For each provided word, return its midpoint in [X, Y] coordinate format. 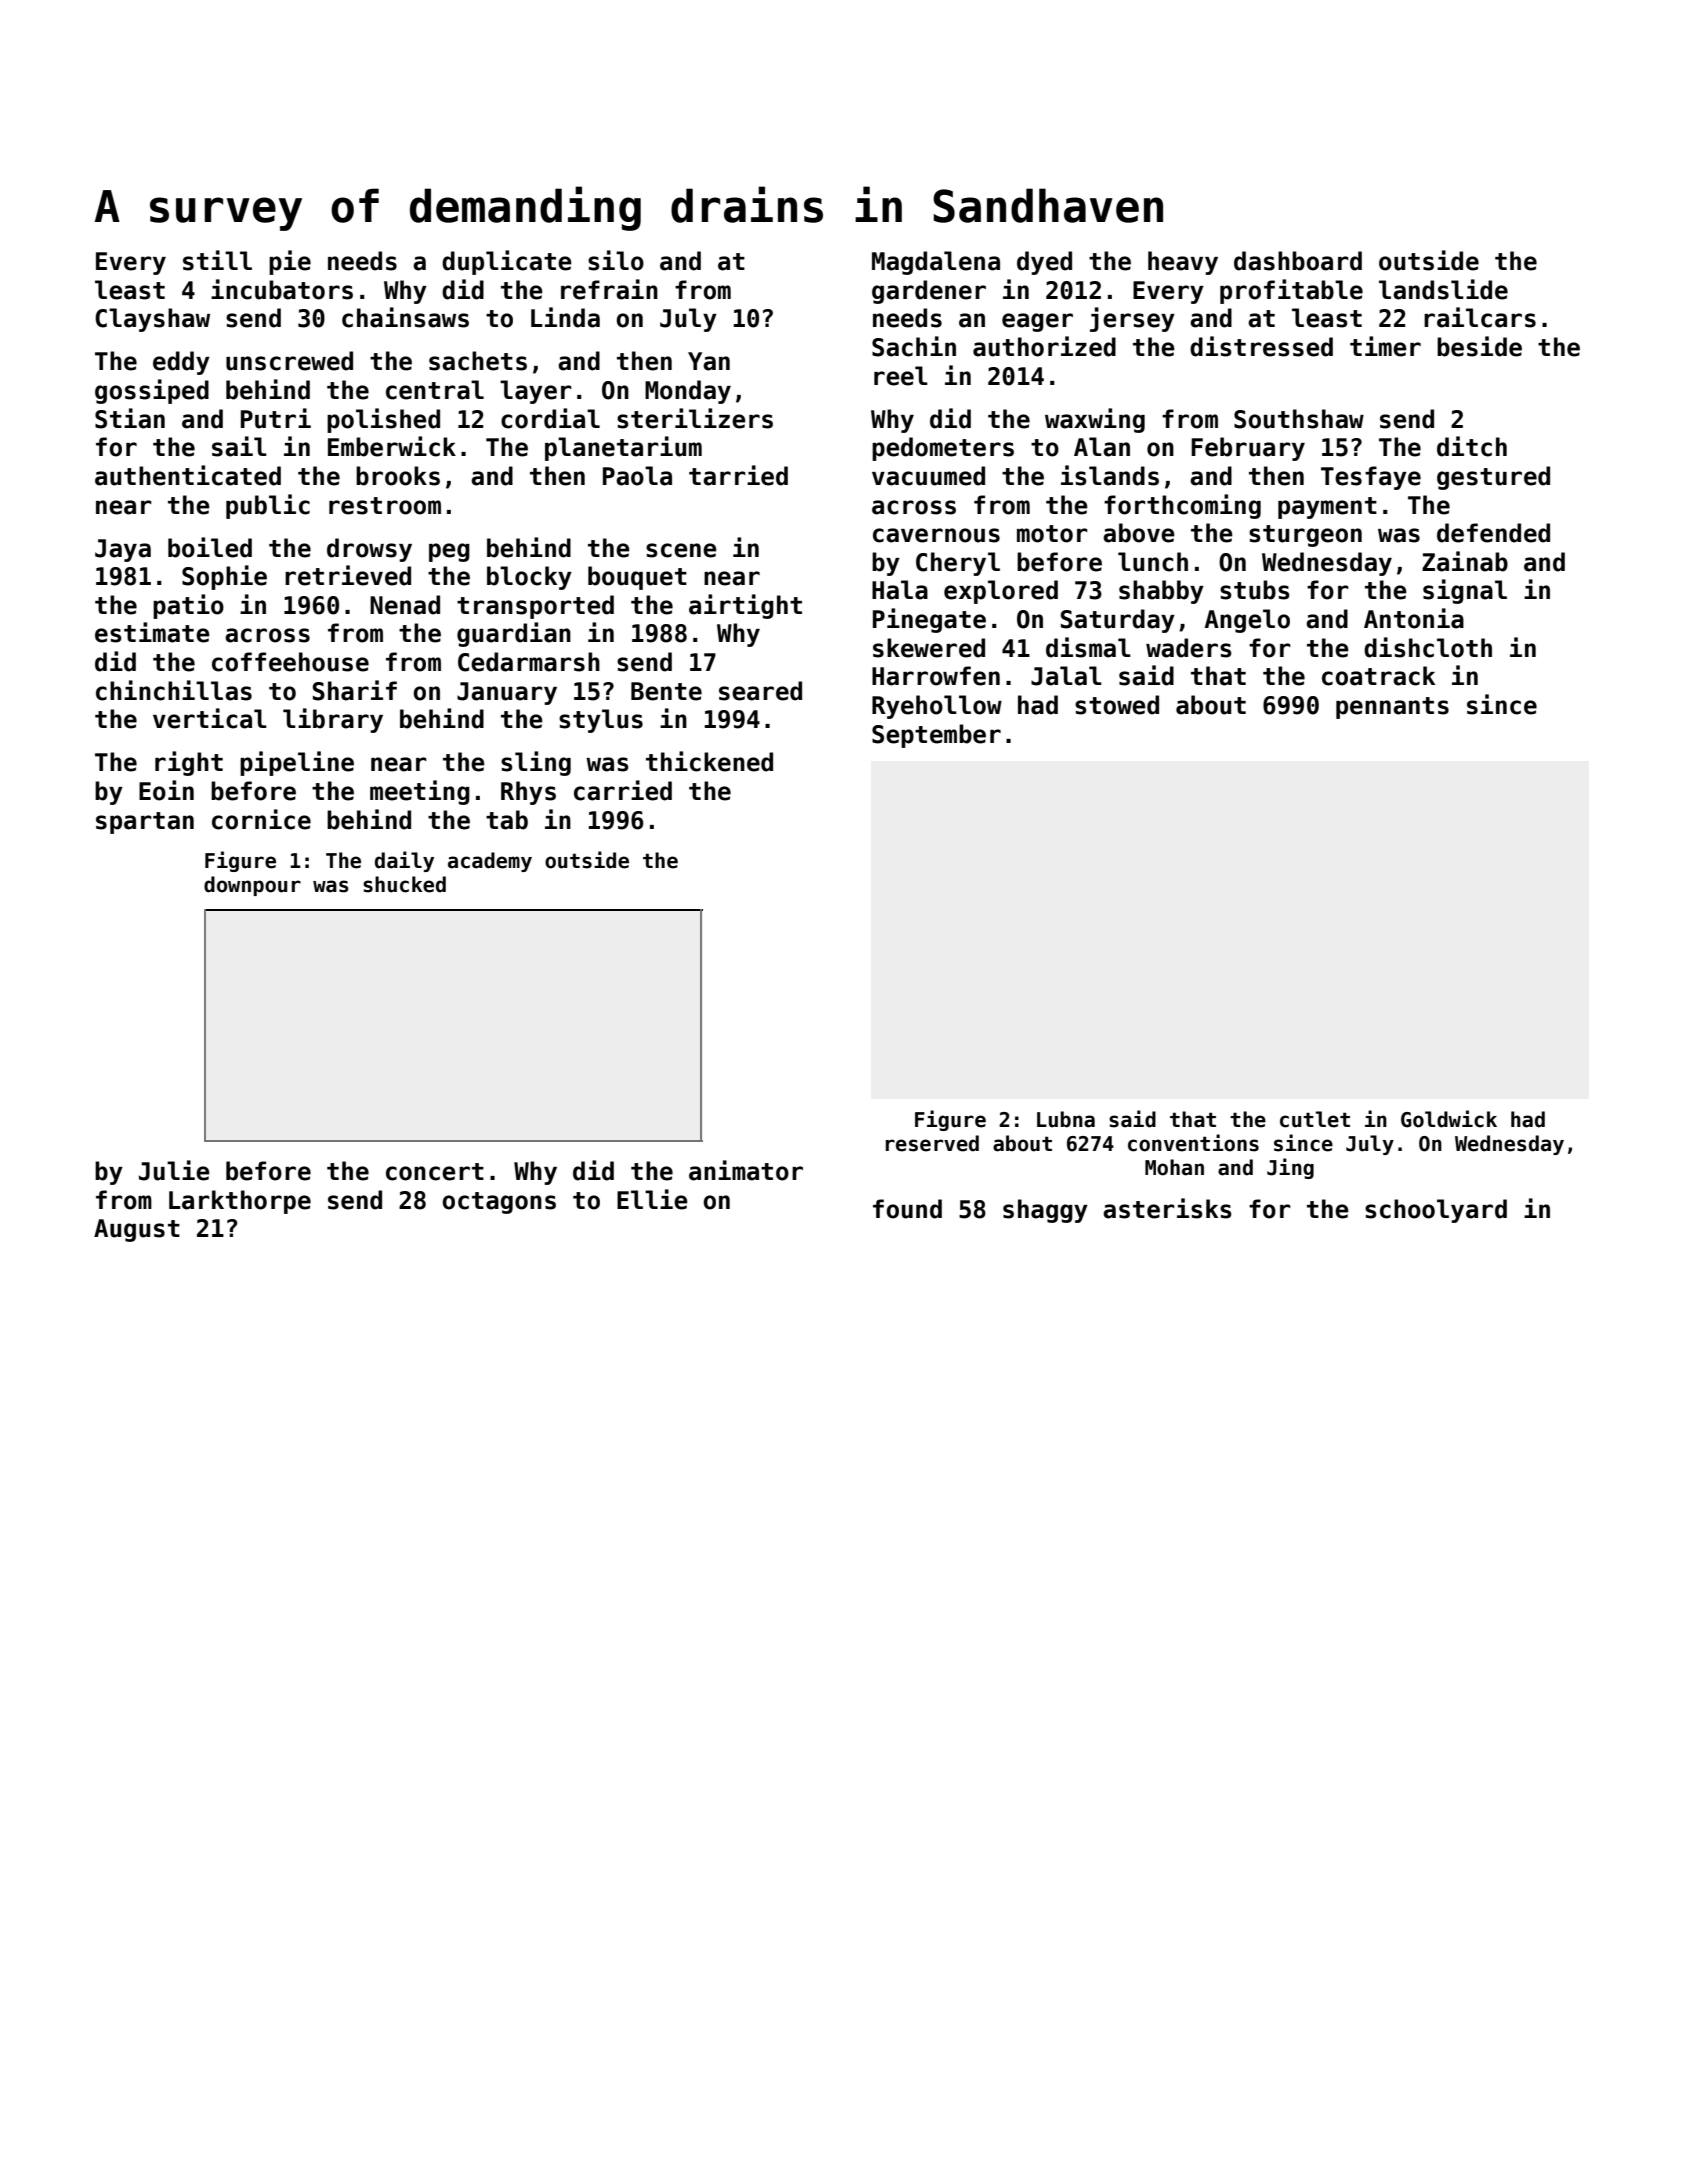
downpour [252, 886]
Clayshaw [152, 320]
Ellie [652, 1199]
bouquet [637, 578]
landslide [1443, 289]
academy [490, 862]
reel [901, 376]
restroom [385, 506]
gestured [1493, 478]
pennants [1392, 708]
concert [435, 1172]
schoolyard [1436, 1211]
